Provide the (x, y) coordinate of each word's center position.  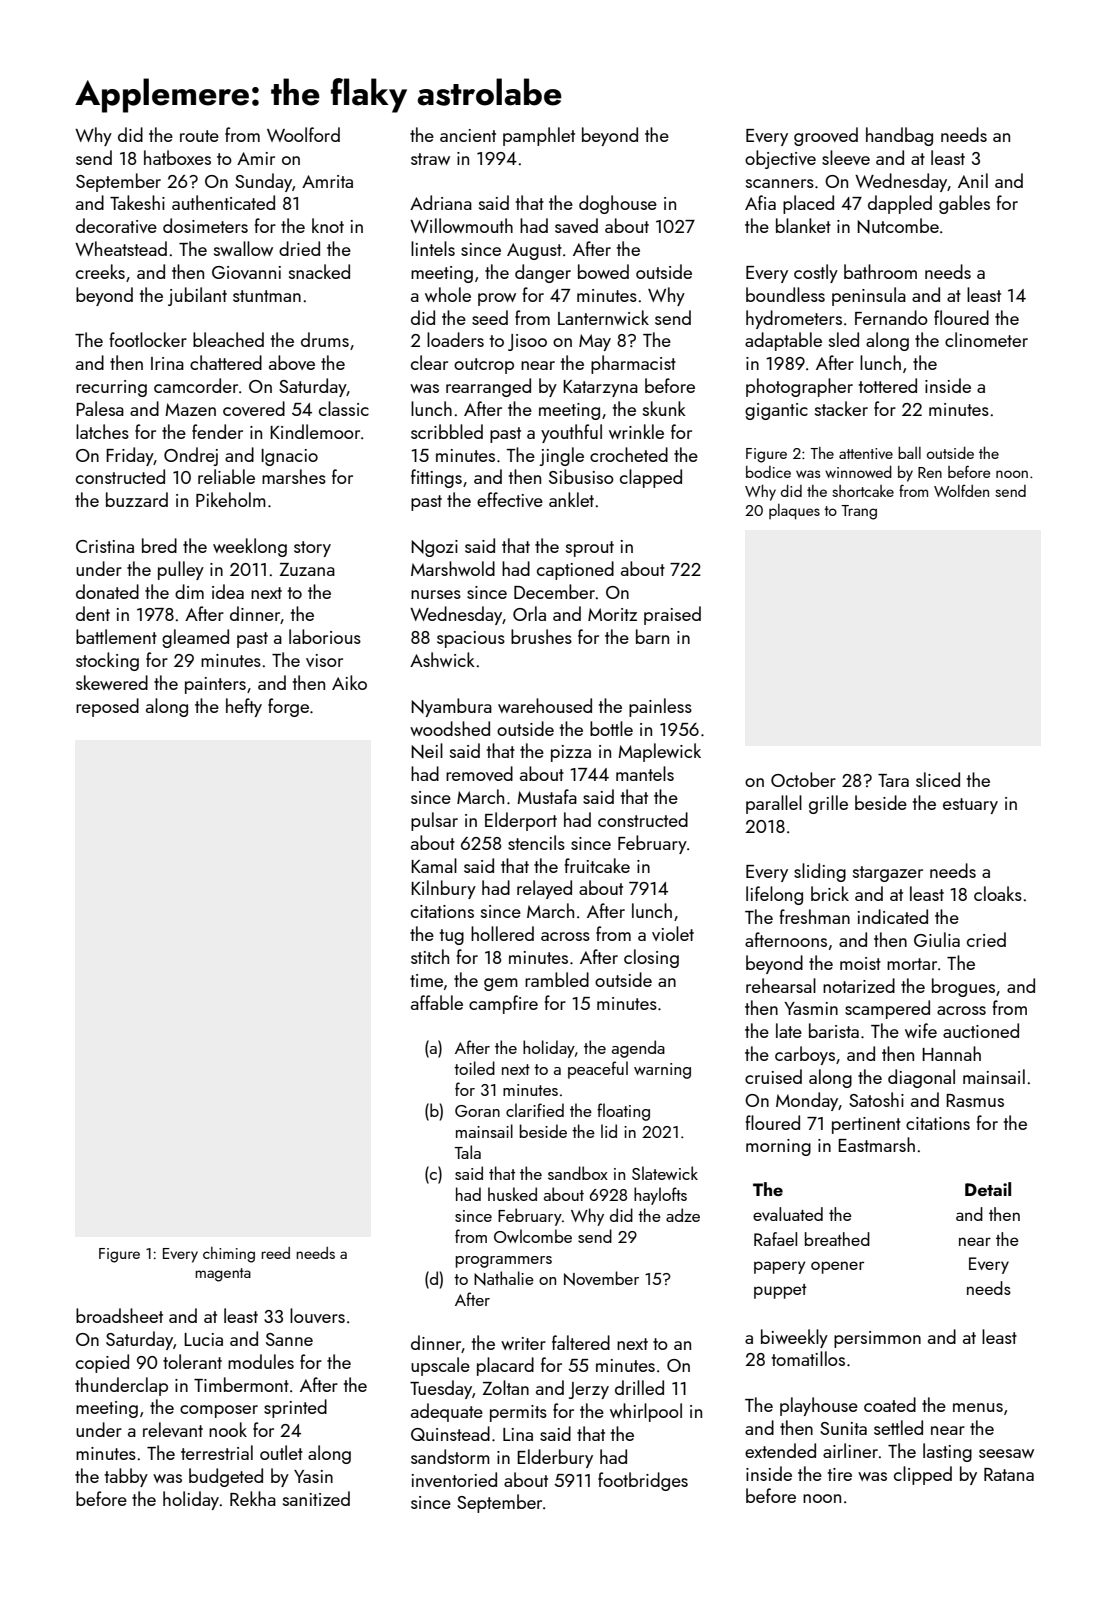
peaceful (598, 1070)
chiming (229, 1255)
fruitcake (597, 865)
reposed (107, 707)
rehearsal (781, 985)
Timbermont (241, 1384)
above (292, 362)
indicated (893, 916)
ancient (468, 135)
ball (909, 453)
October (803, 779)
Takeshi (137, 202)
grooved (826, 136)
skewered (112, 682)
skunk (664, 408)
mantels (645, 773)
